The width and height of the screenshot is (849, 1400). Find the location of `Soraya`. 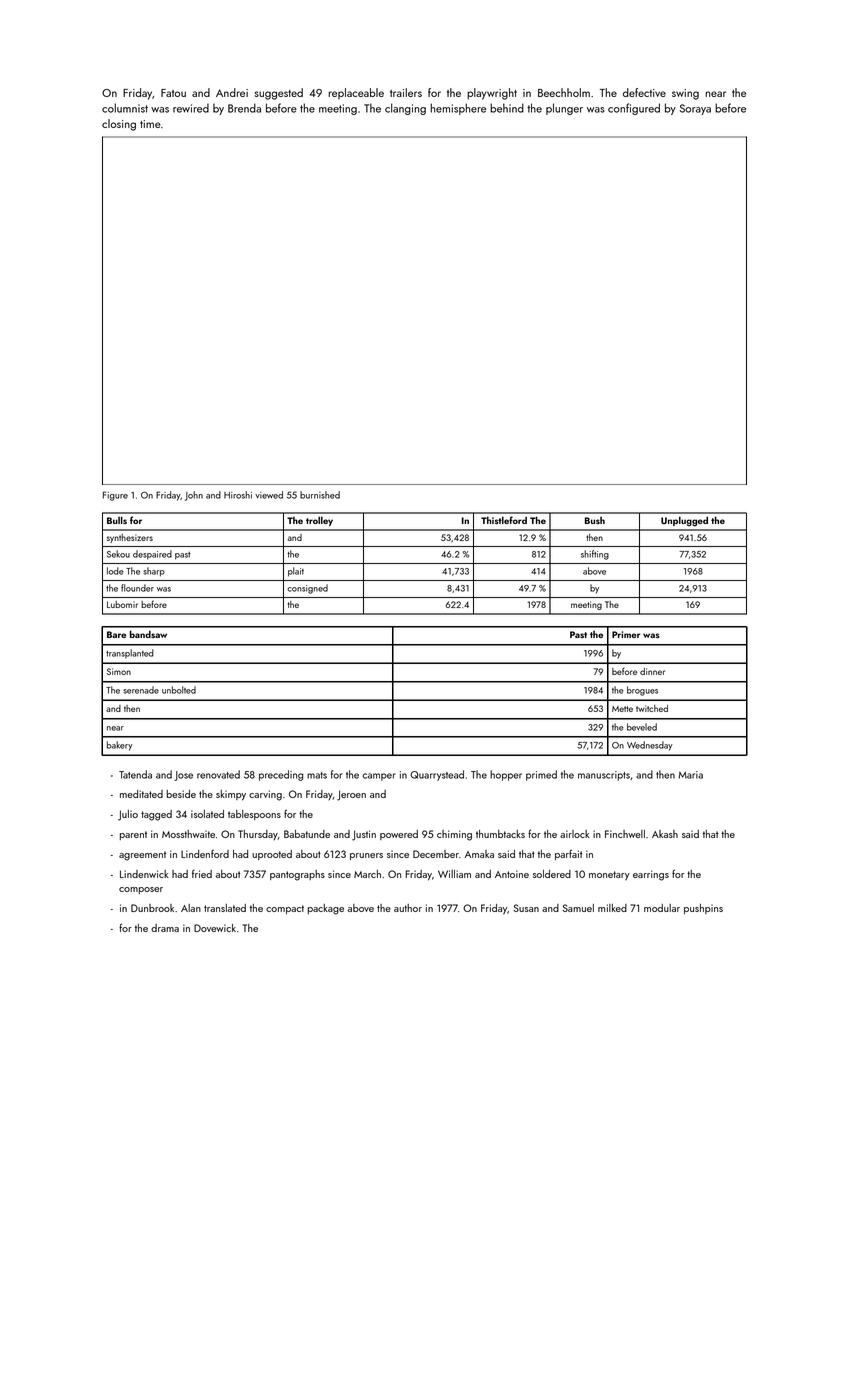

Soraya is located at coordinates (695, 109).
